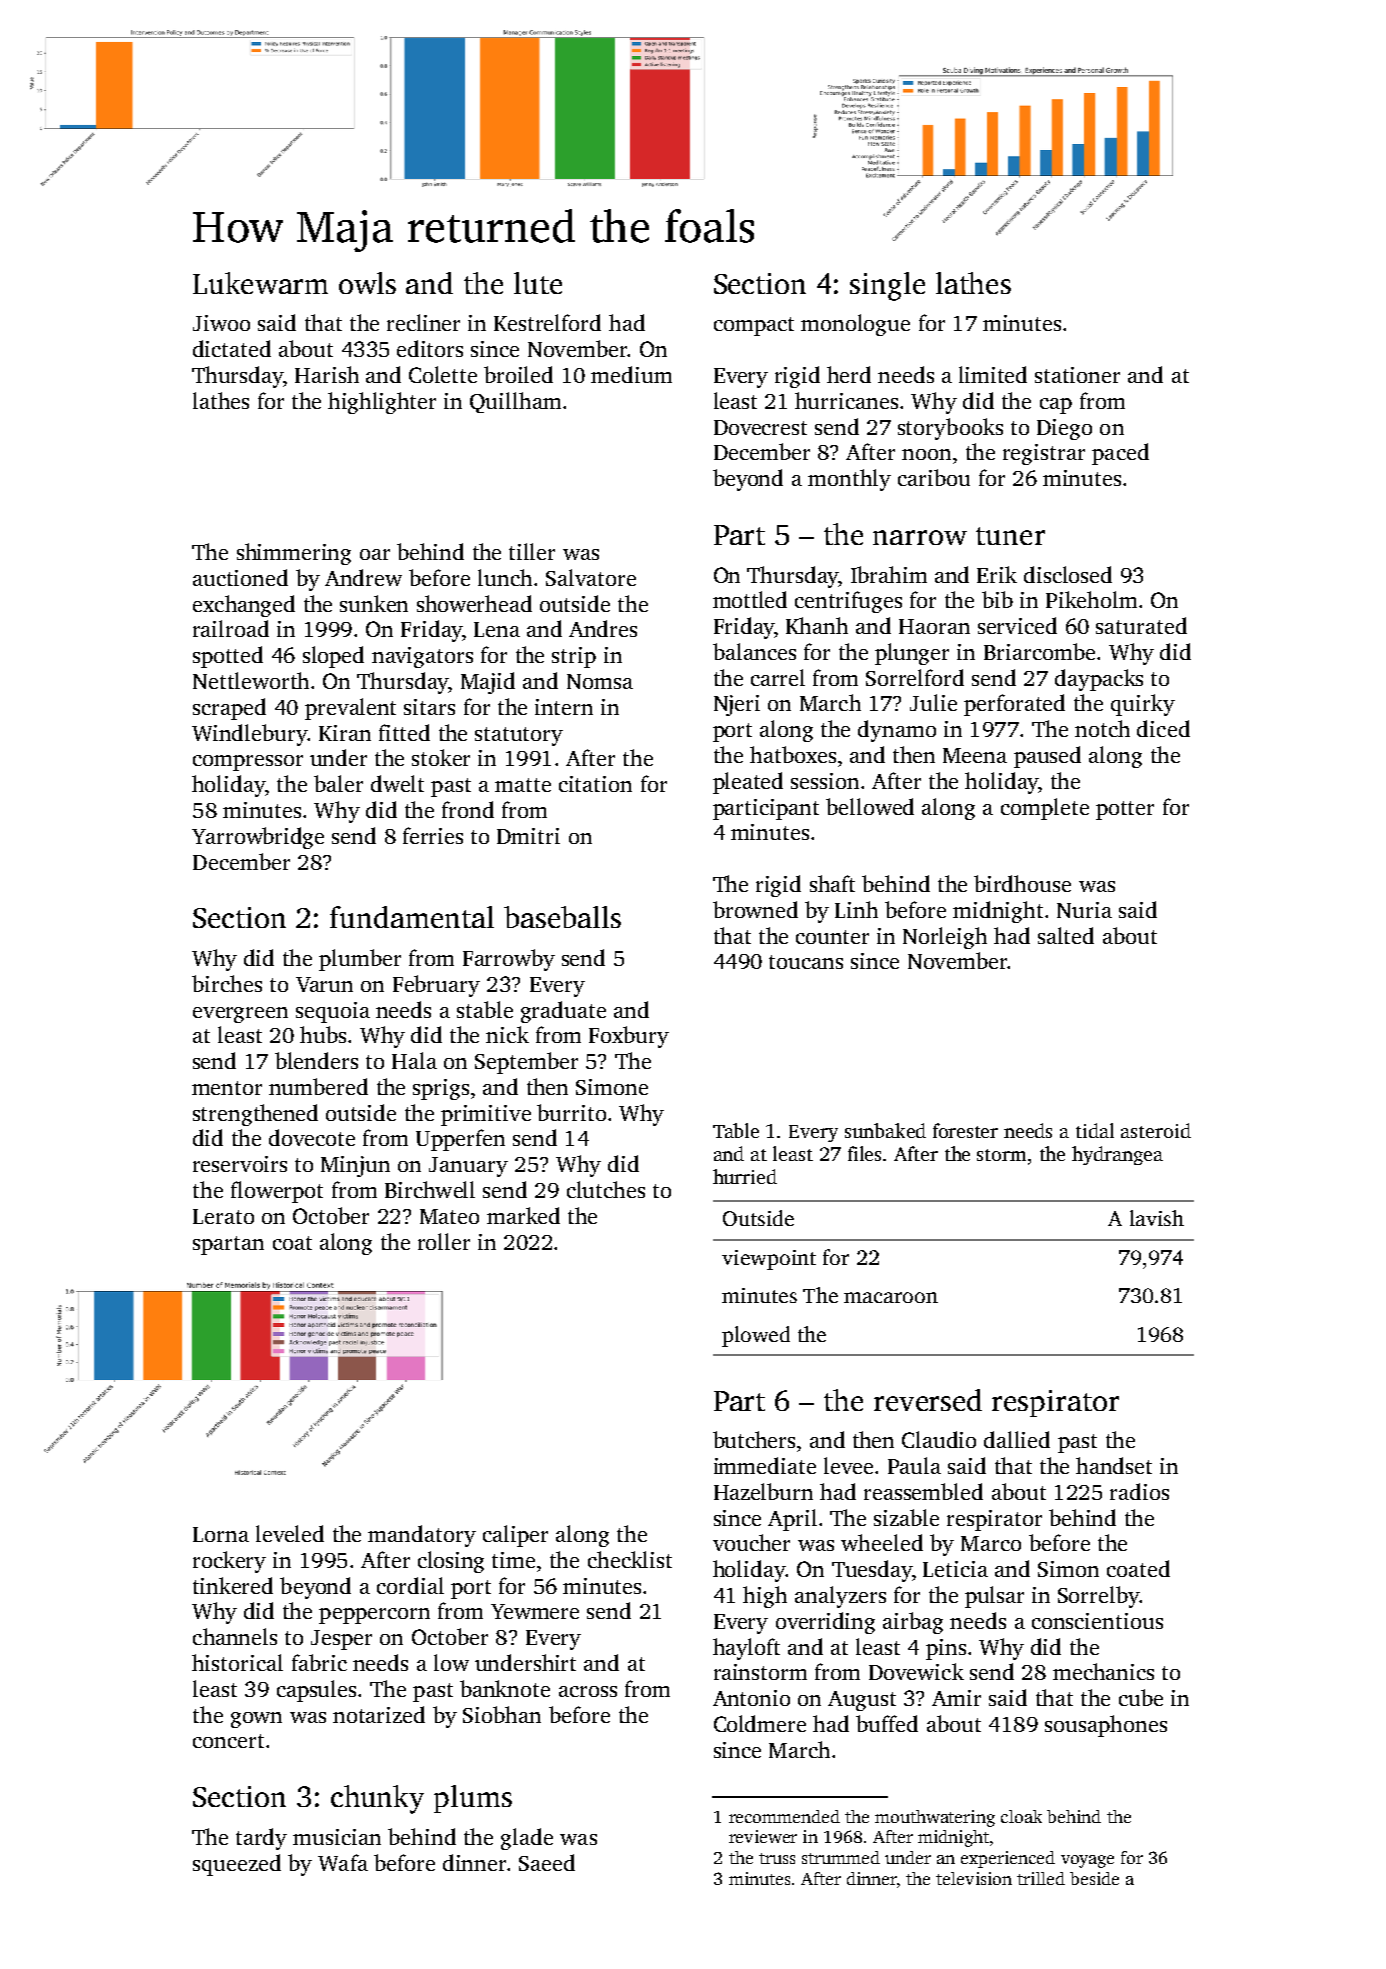 This screenshot has width=1386, height=1969. I want to click on Kiran, so click(345, 733).
